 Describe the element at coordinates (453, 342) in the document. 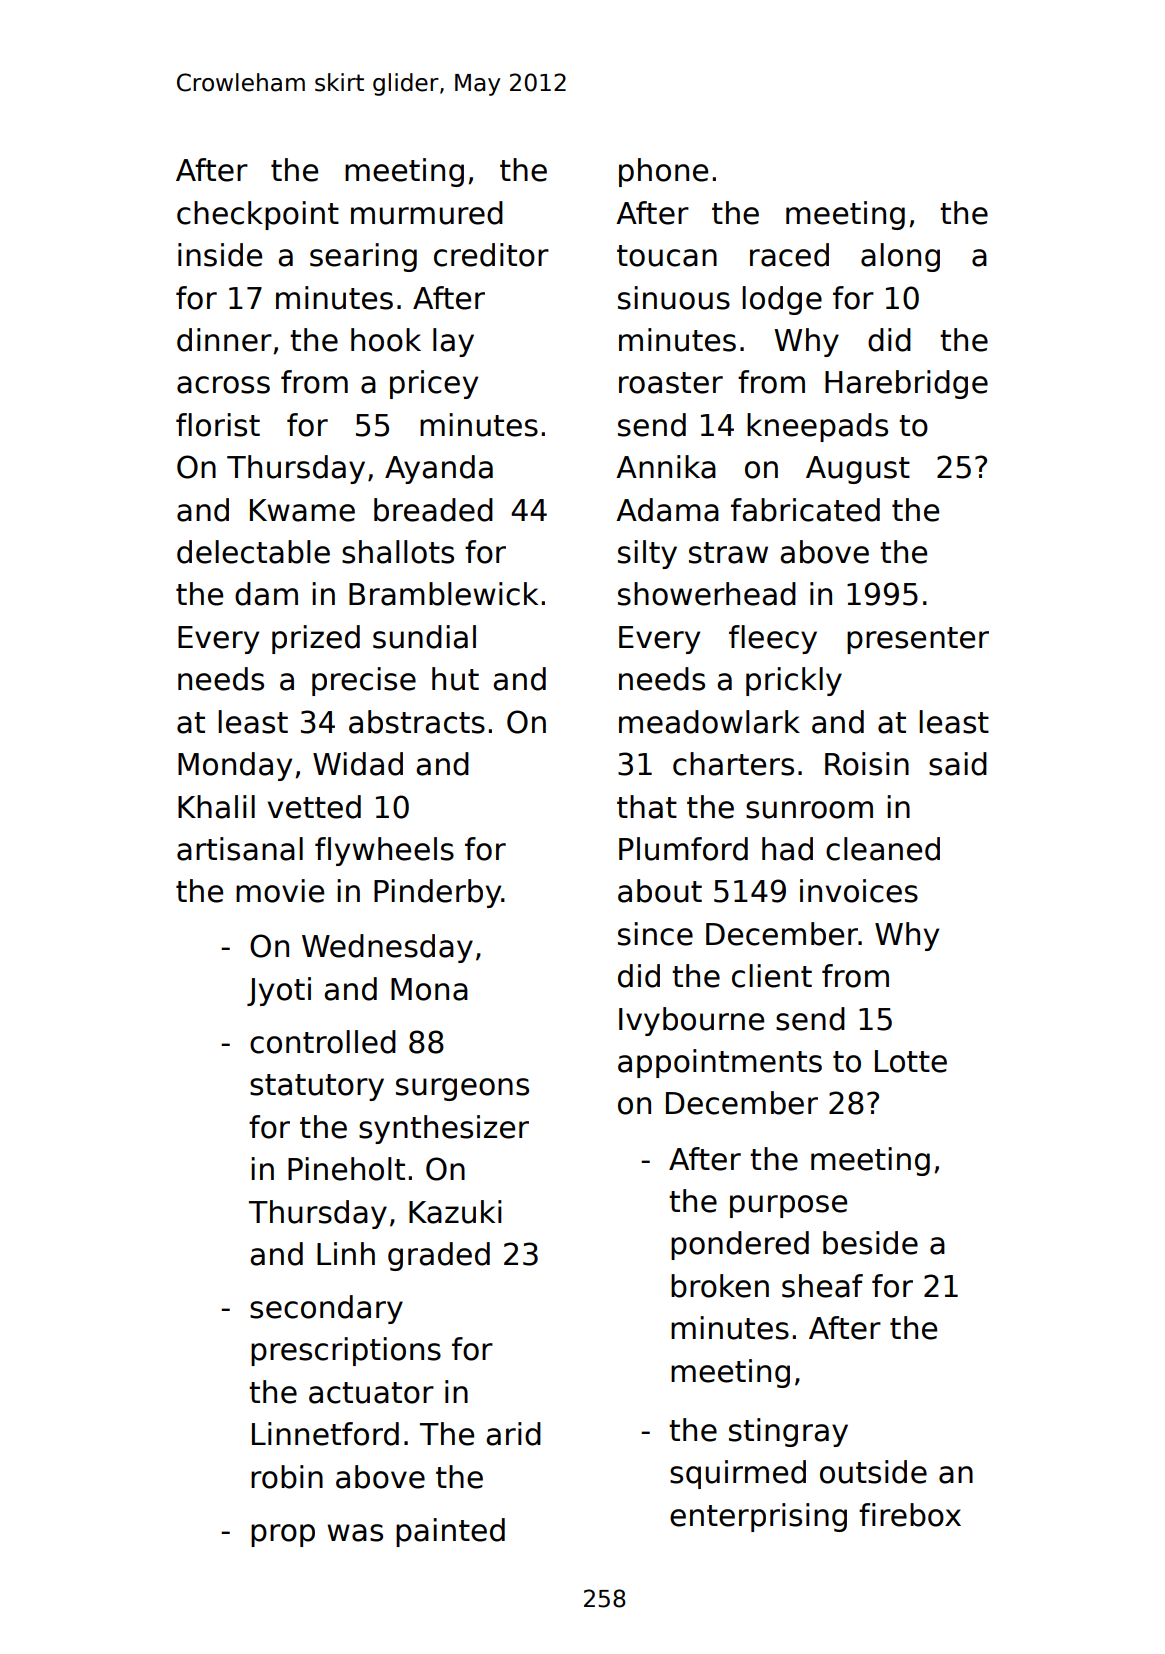

I see `lay` at that location.
